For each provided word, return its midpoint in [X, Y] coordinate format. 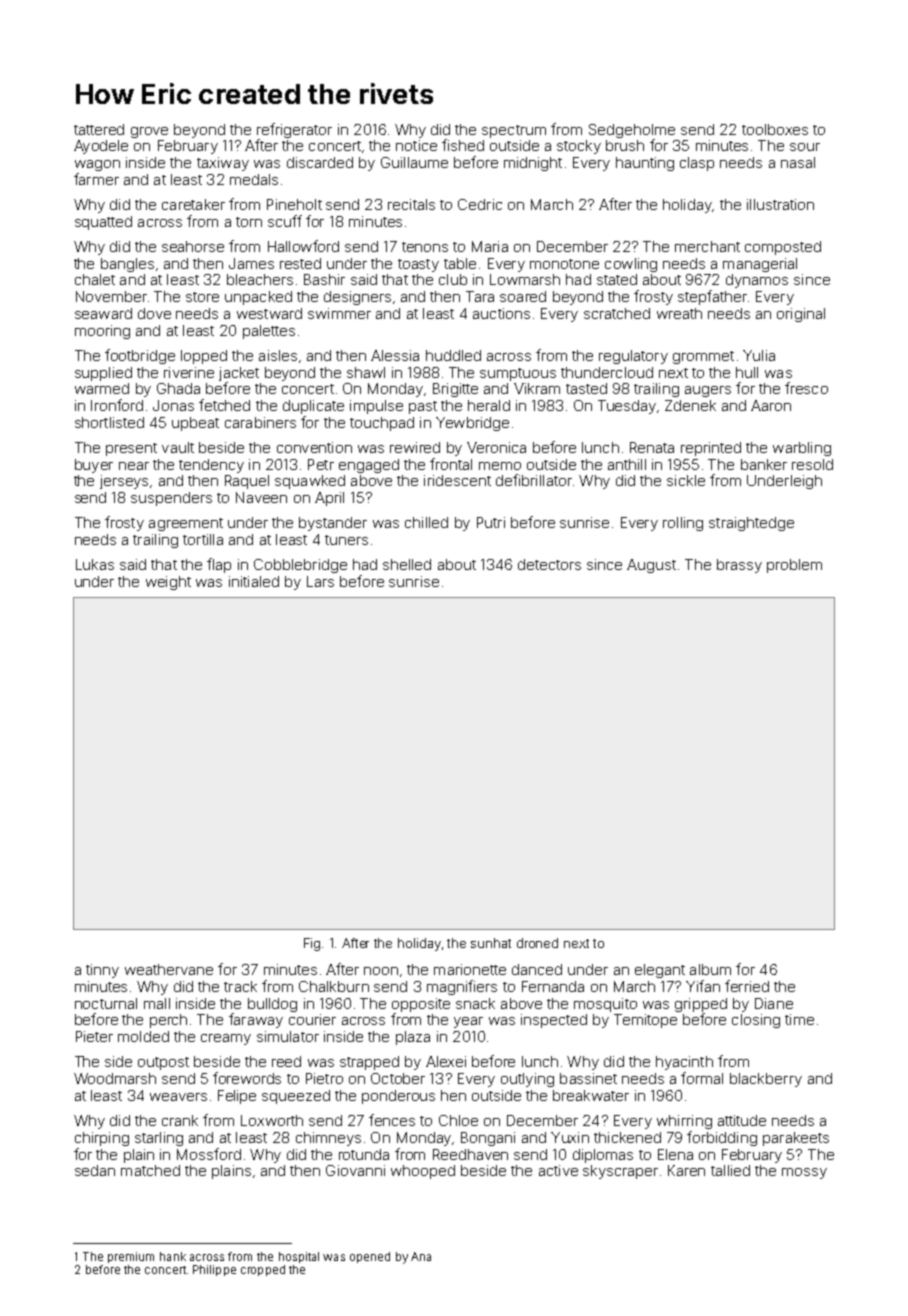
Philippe [214, 1270]
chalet [95, 279]
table [460, 263]
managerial [760, 265]
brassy [739, 566]
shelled [407, 564]
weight [168, 583]
